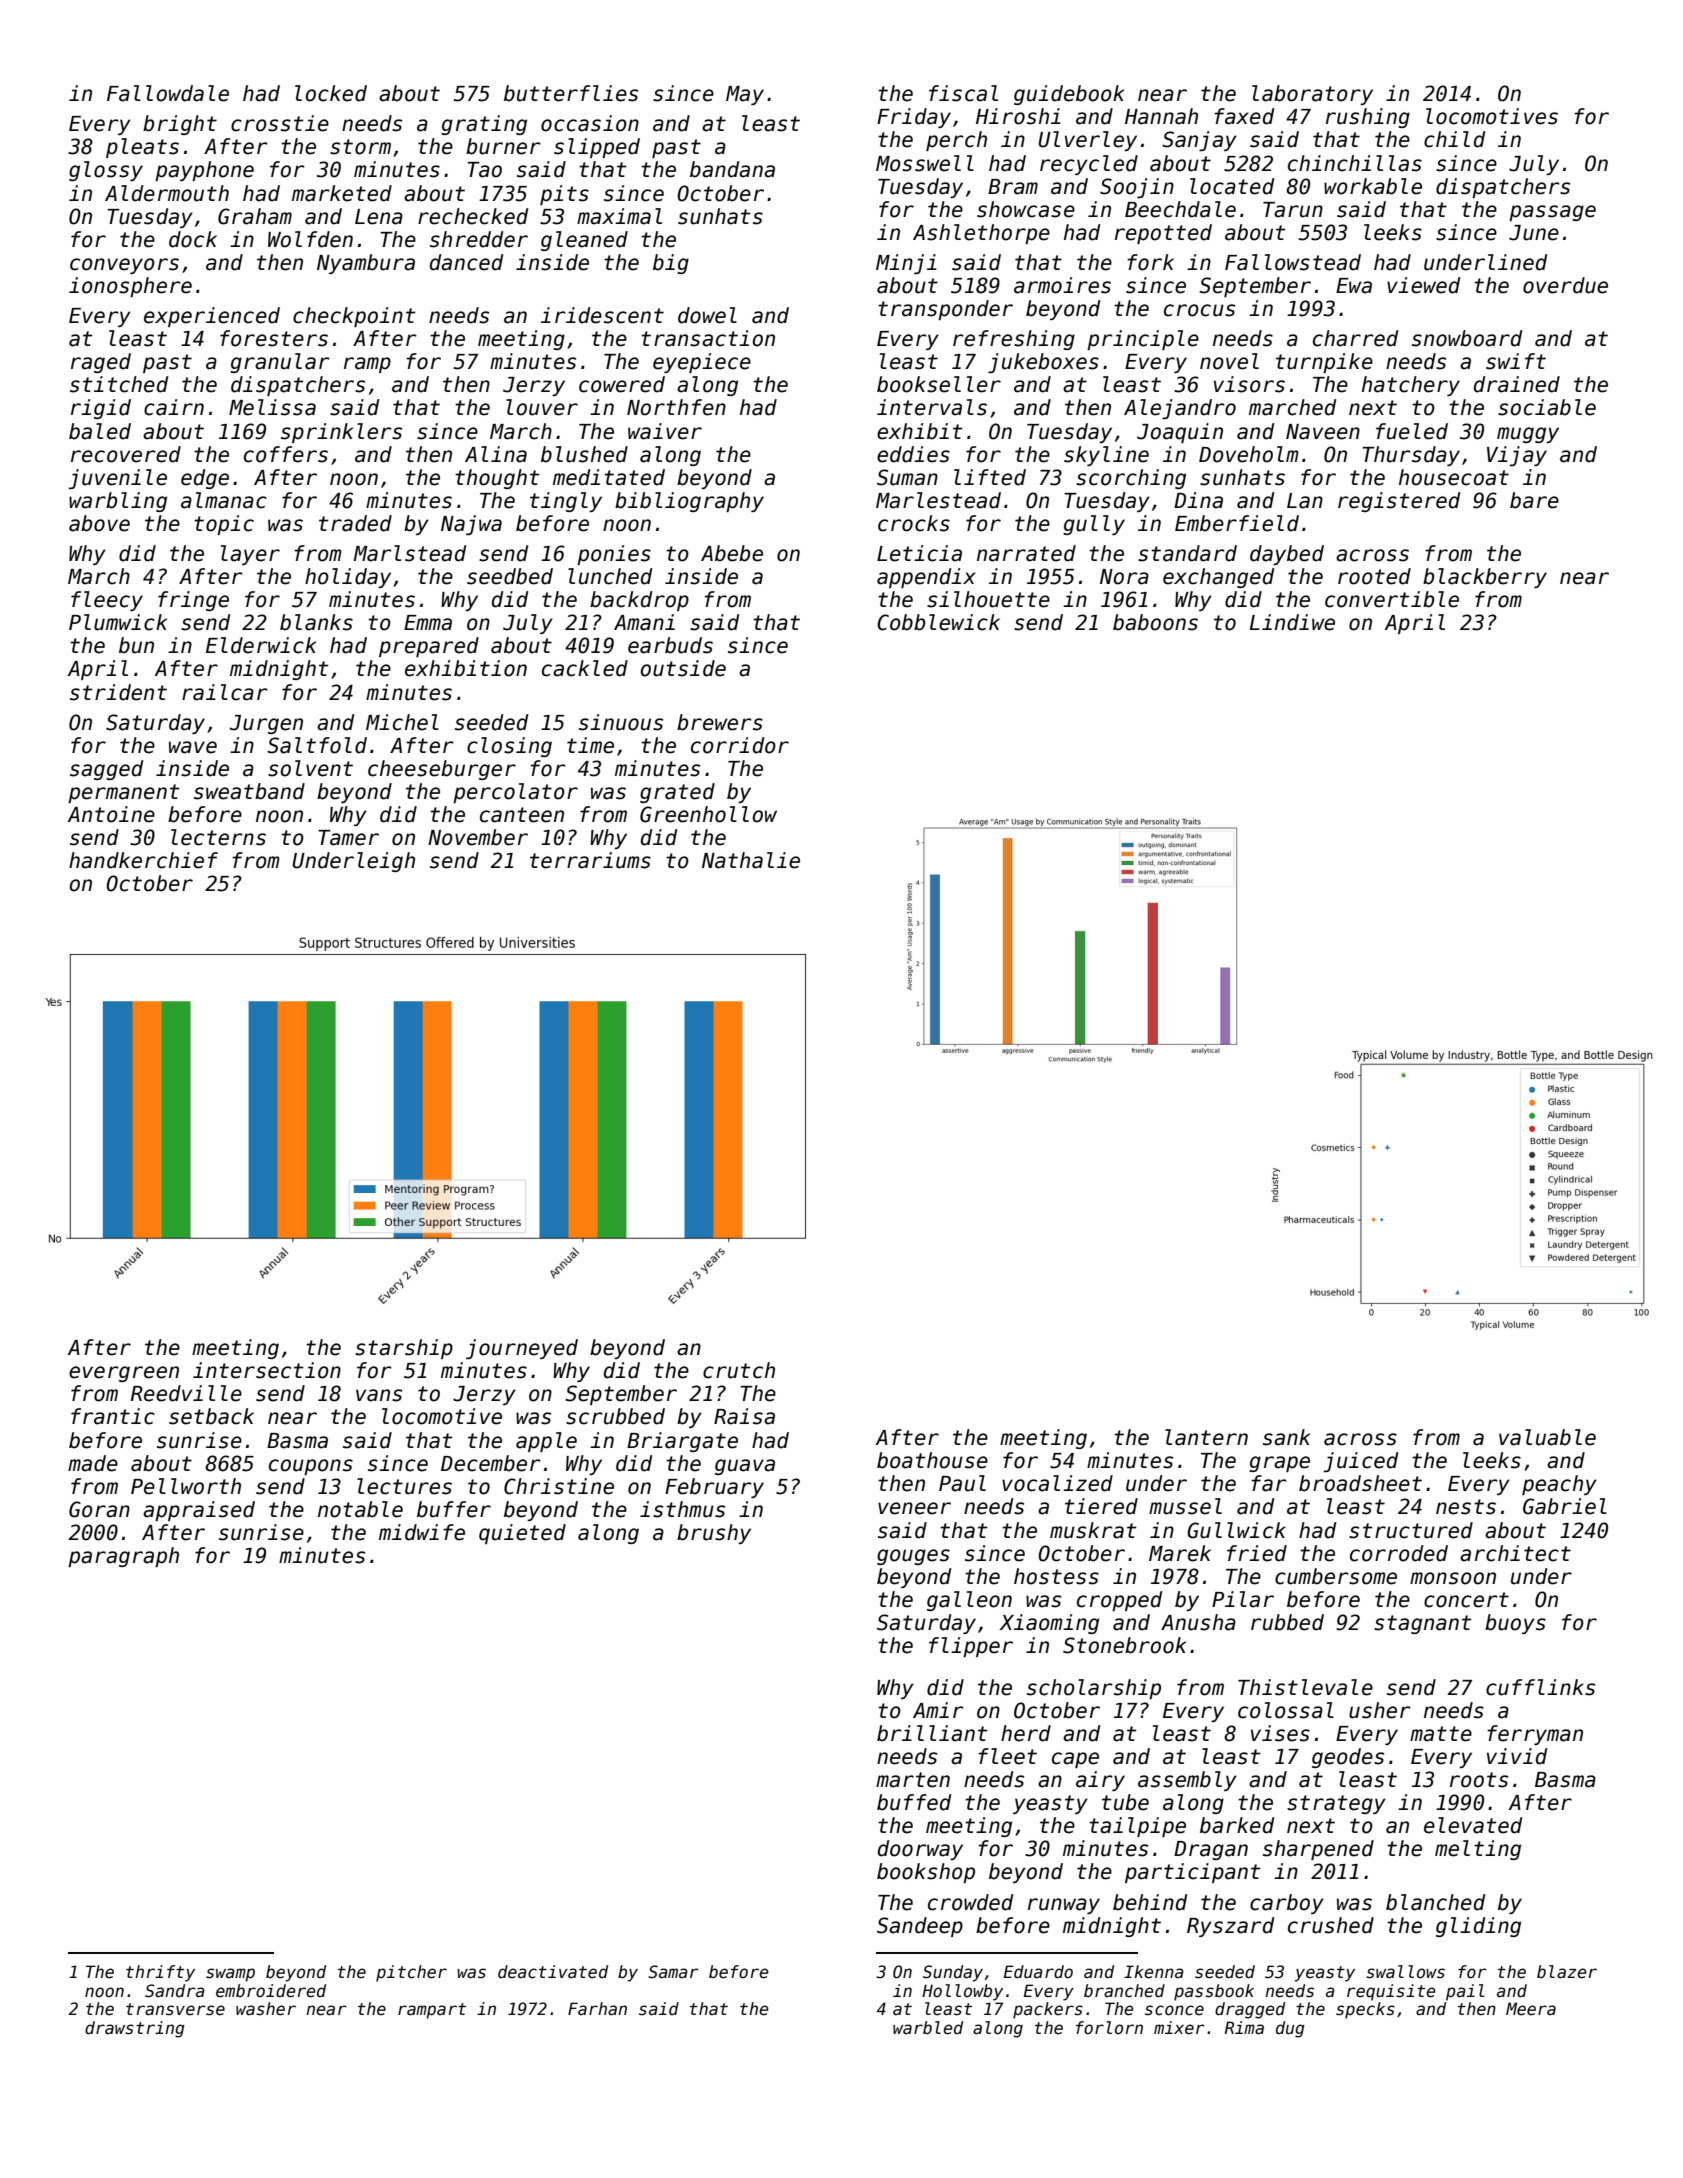 Image resolution: width=1683 pixels, height=2178 pixels. What do you see at coordinates (1365, 2010) in the image?
I see `specks` at bounding box center [1365, 2010].
